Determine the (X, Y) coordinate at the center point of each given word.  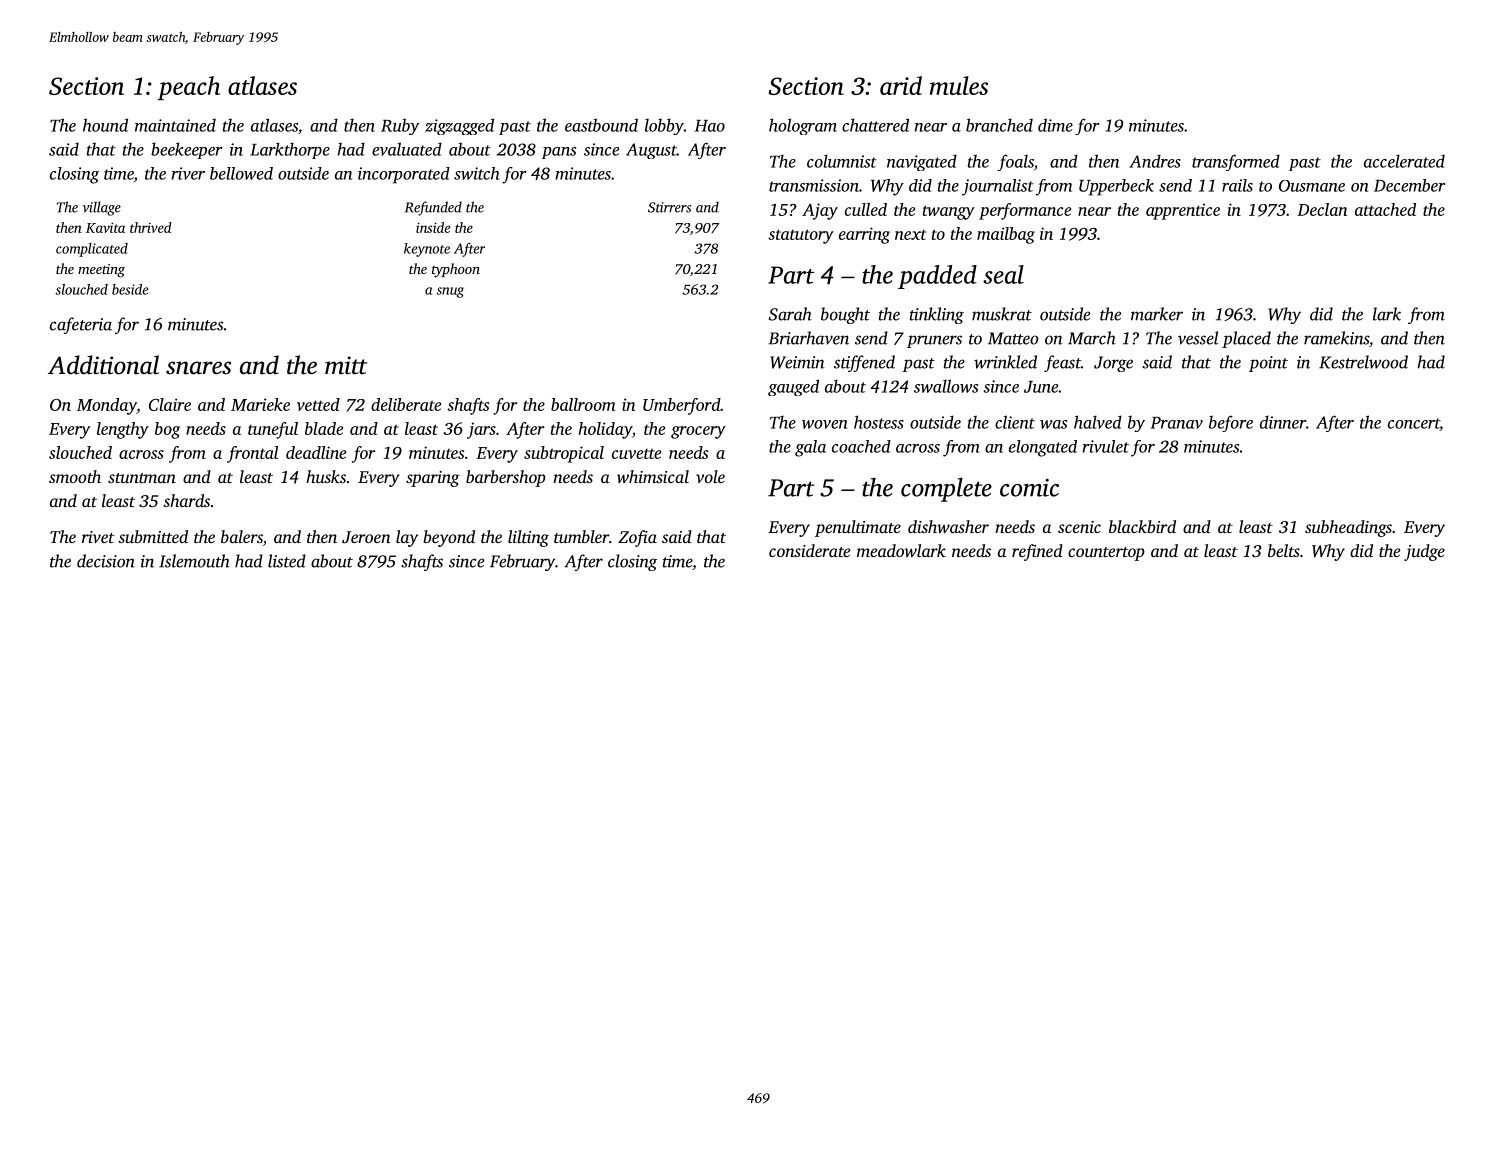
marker (1157, 314)
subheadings (1348, 528)
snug (450, 292)
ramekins (1336, 338)
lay (407, 538)
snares (198, 368)
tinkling (937, 315)
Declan (1322, 209)
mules (959, 85)
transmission (814, 185)
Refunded (433, 208)
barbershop (506, 478)
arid (901, 85)
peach (188, 88)
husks (326, 476)
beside (130, 289)
